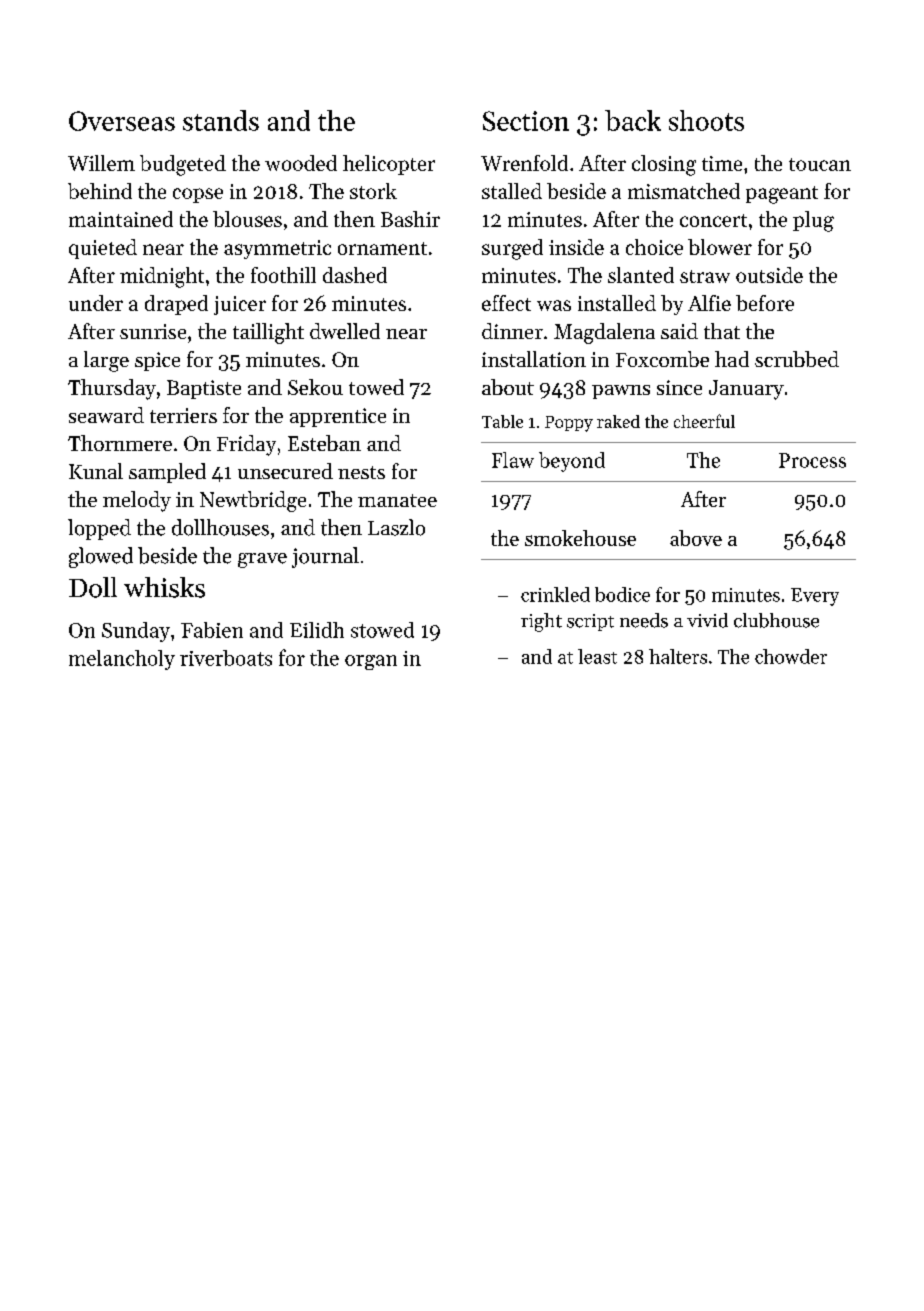 This page has height=1311, width=924. Describe the element at coordinates (371, 662) in the page. I see `organ` at that location.
